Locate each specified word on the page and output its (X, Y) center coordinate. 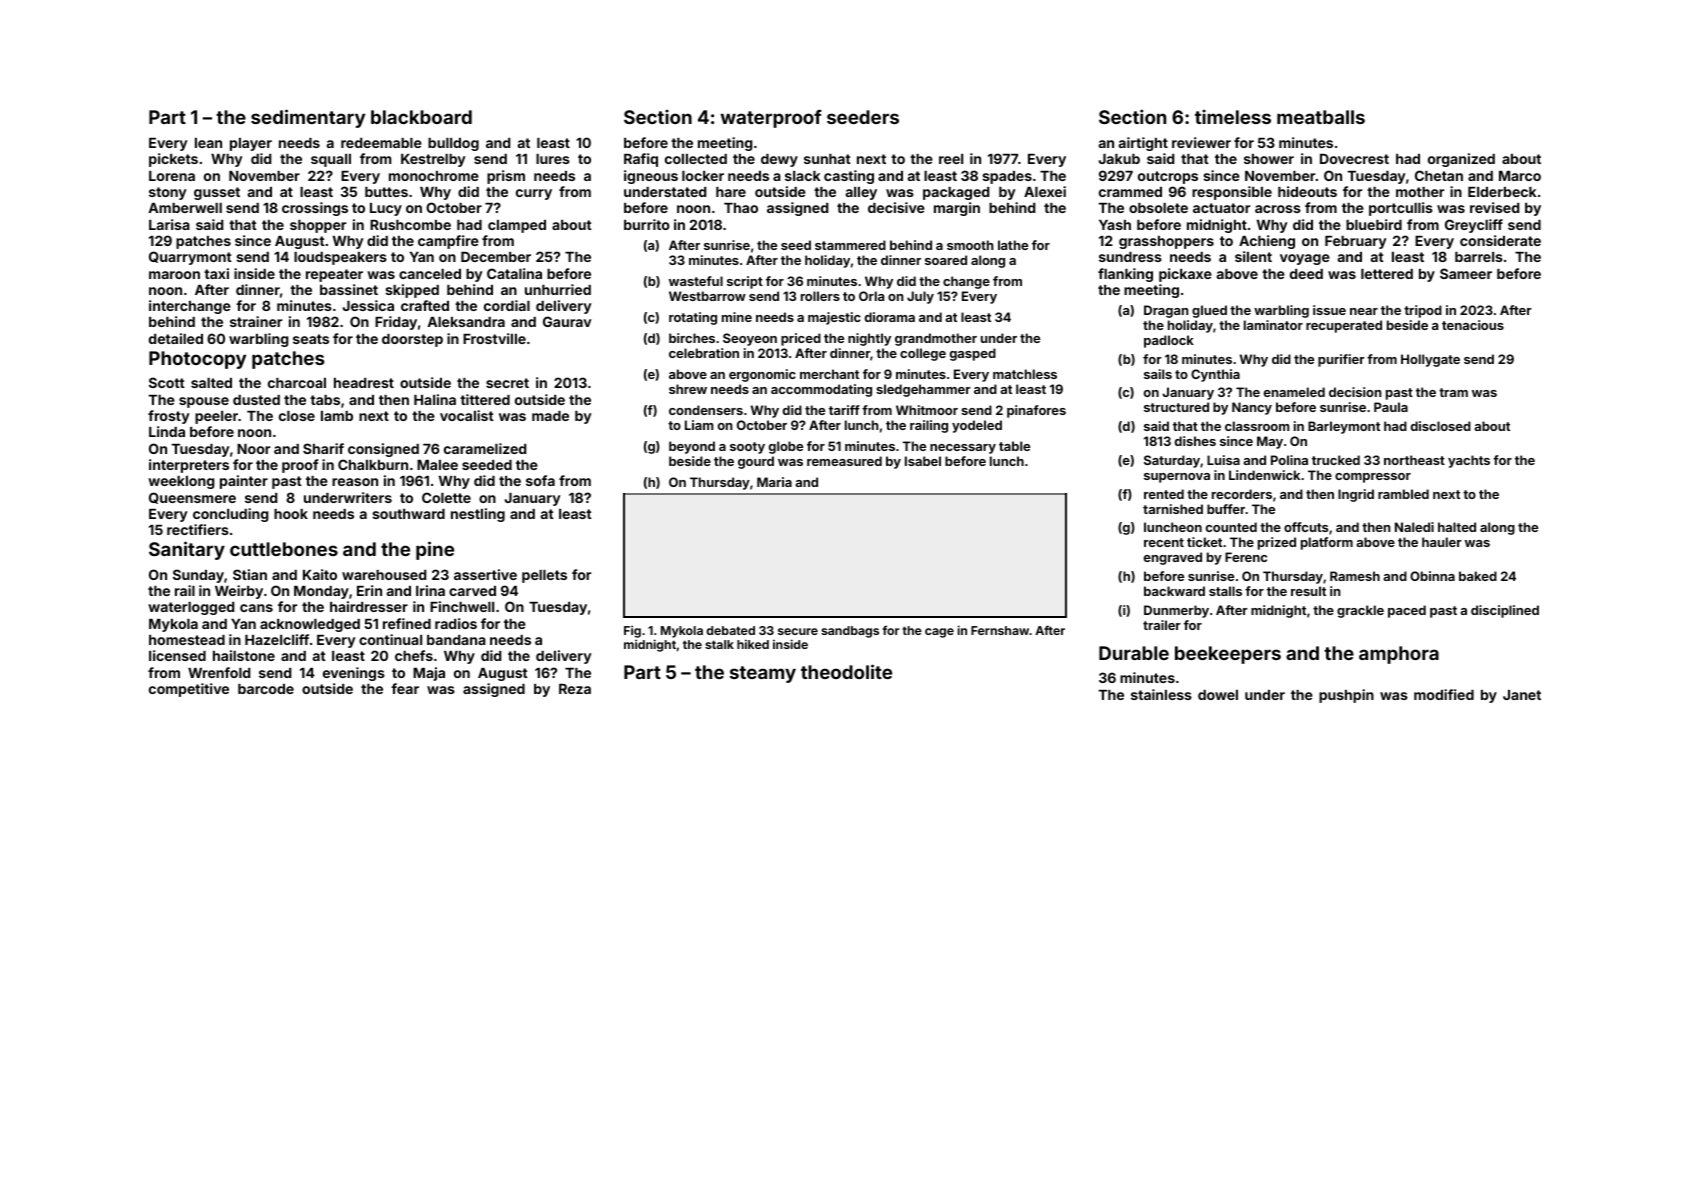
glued (1209, 311)
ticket (1204, 542)
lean (208, 143)
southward (408, 514)
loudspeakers (340, 258)
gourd (756, 462)
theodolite (846, 671)
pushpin (1346, 696)
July (920, 297)
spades (1007, 177)
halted (1457, 527)
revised (1494, 207)
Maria (774, 482)
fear (405, 688)
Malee (437, 465)
